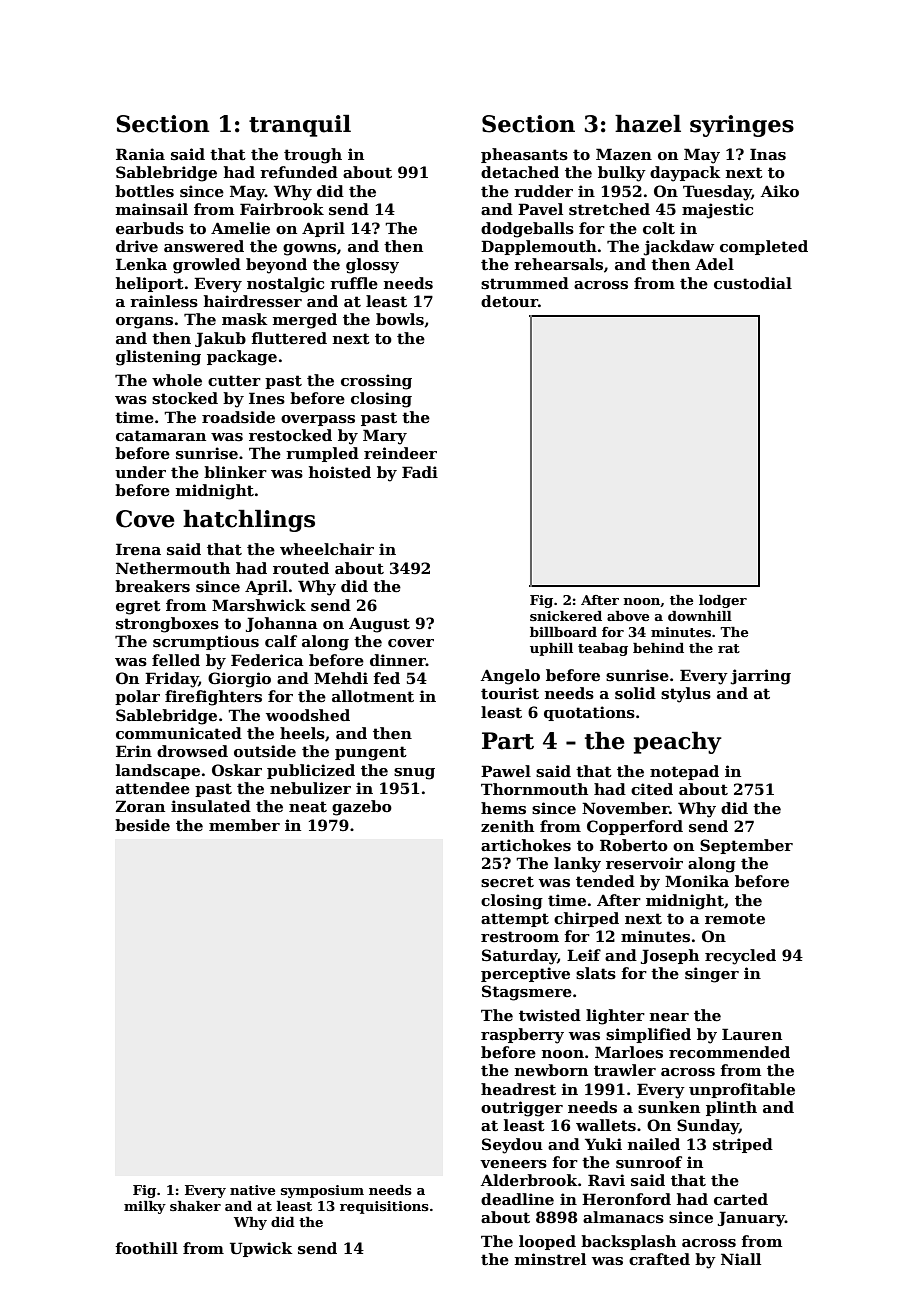 This screenshot has width=924, height=1314. I want to click on foothill, so click(146, 1248).
